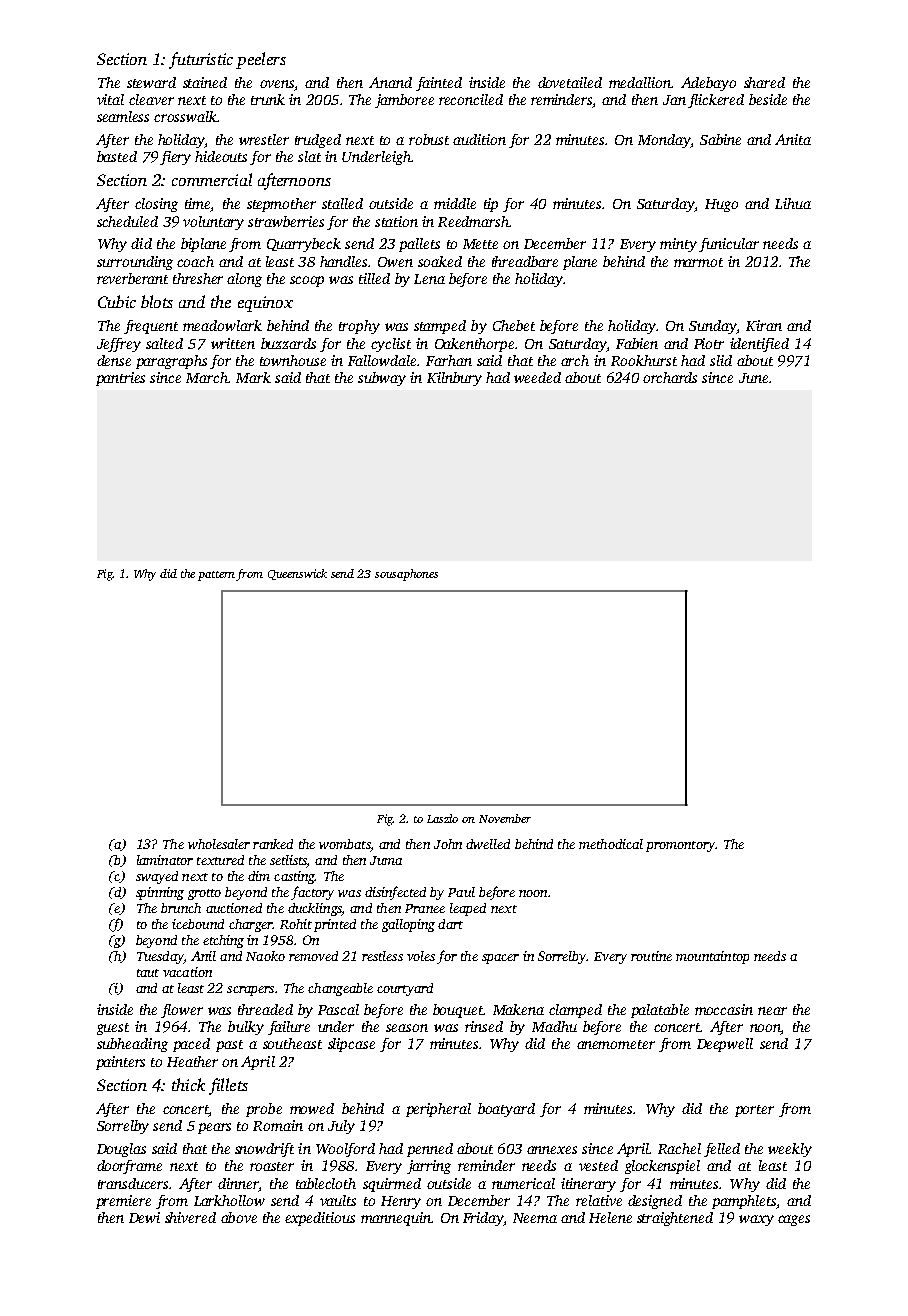 This document has height=1316, width=908. Describe the element at coordinates (217, 576) in the document. I see `pattern` at that location.
